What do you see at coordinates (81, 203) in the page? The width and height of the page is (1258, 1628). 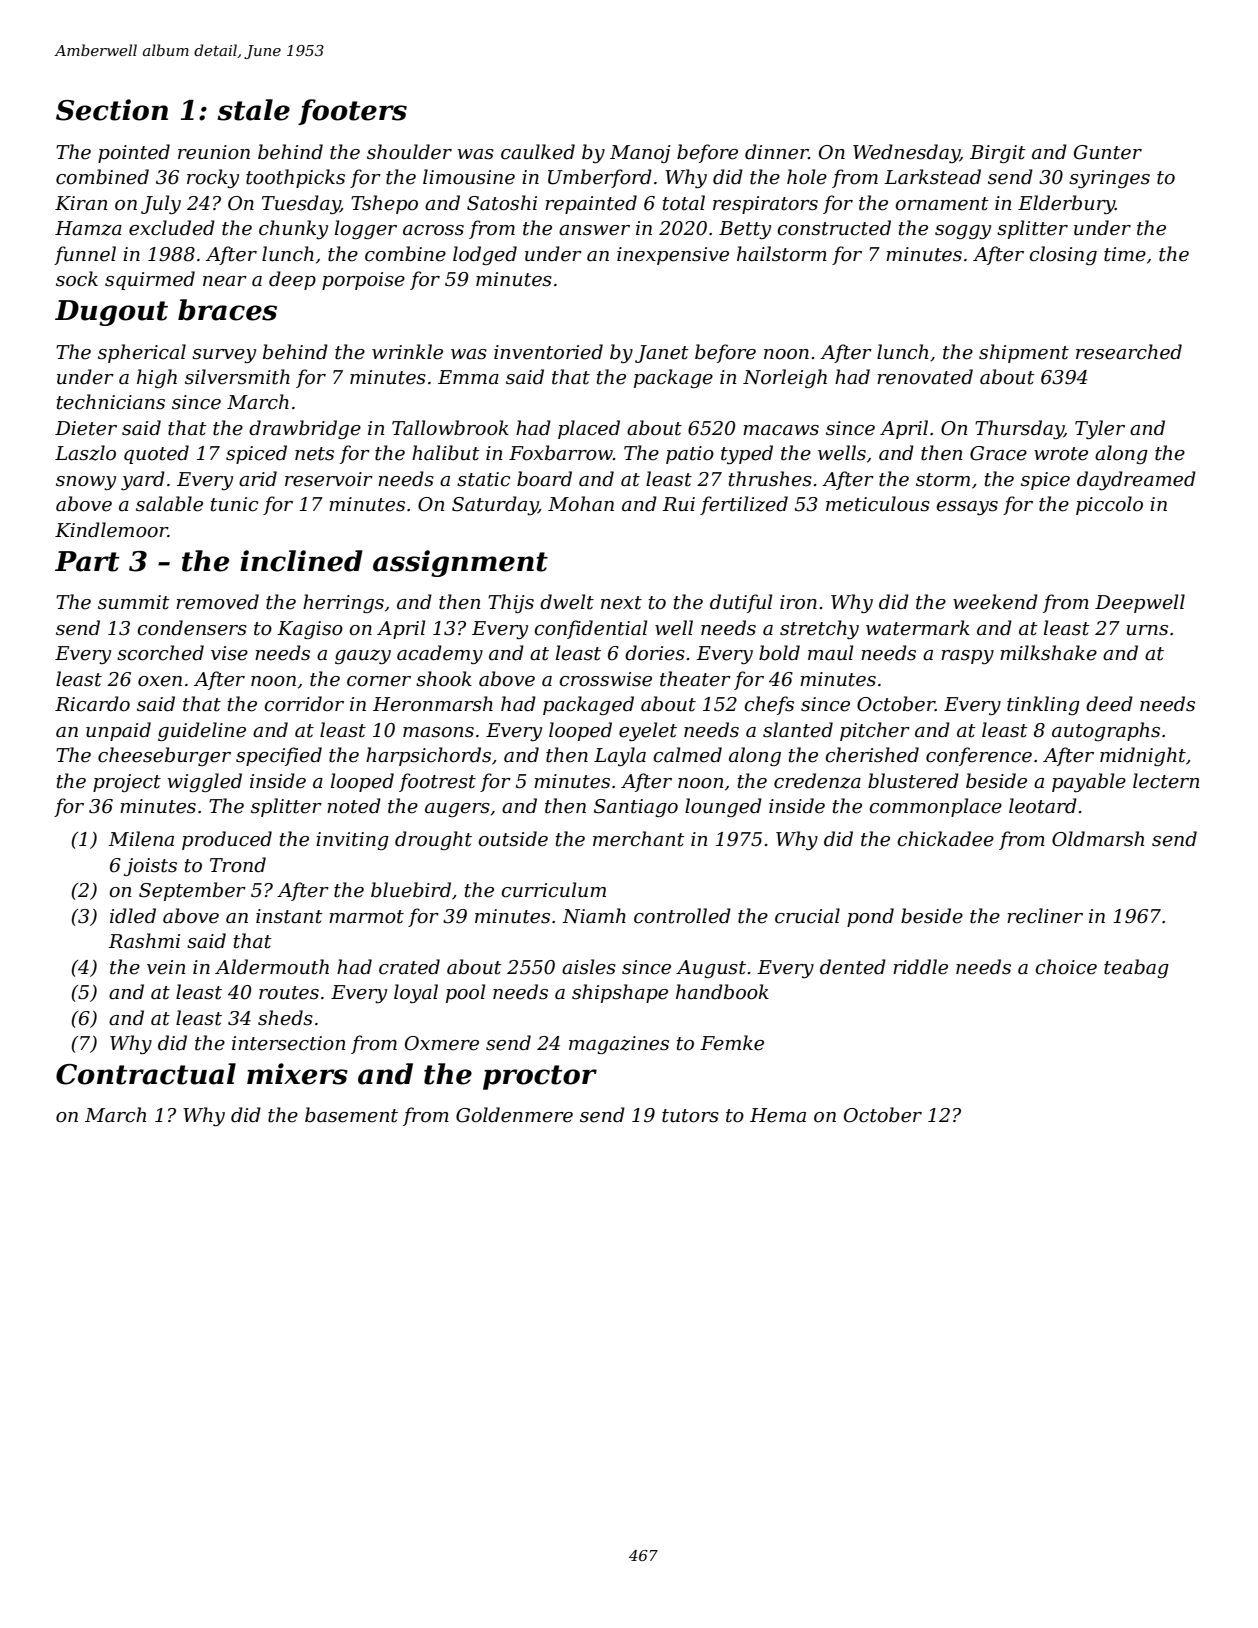 I see `Kiran` at bounding box center [81, 203].
